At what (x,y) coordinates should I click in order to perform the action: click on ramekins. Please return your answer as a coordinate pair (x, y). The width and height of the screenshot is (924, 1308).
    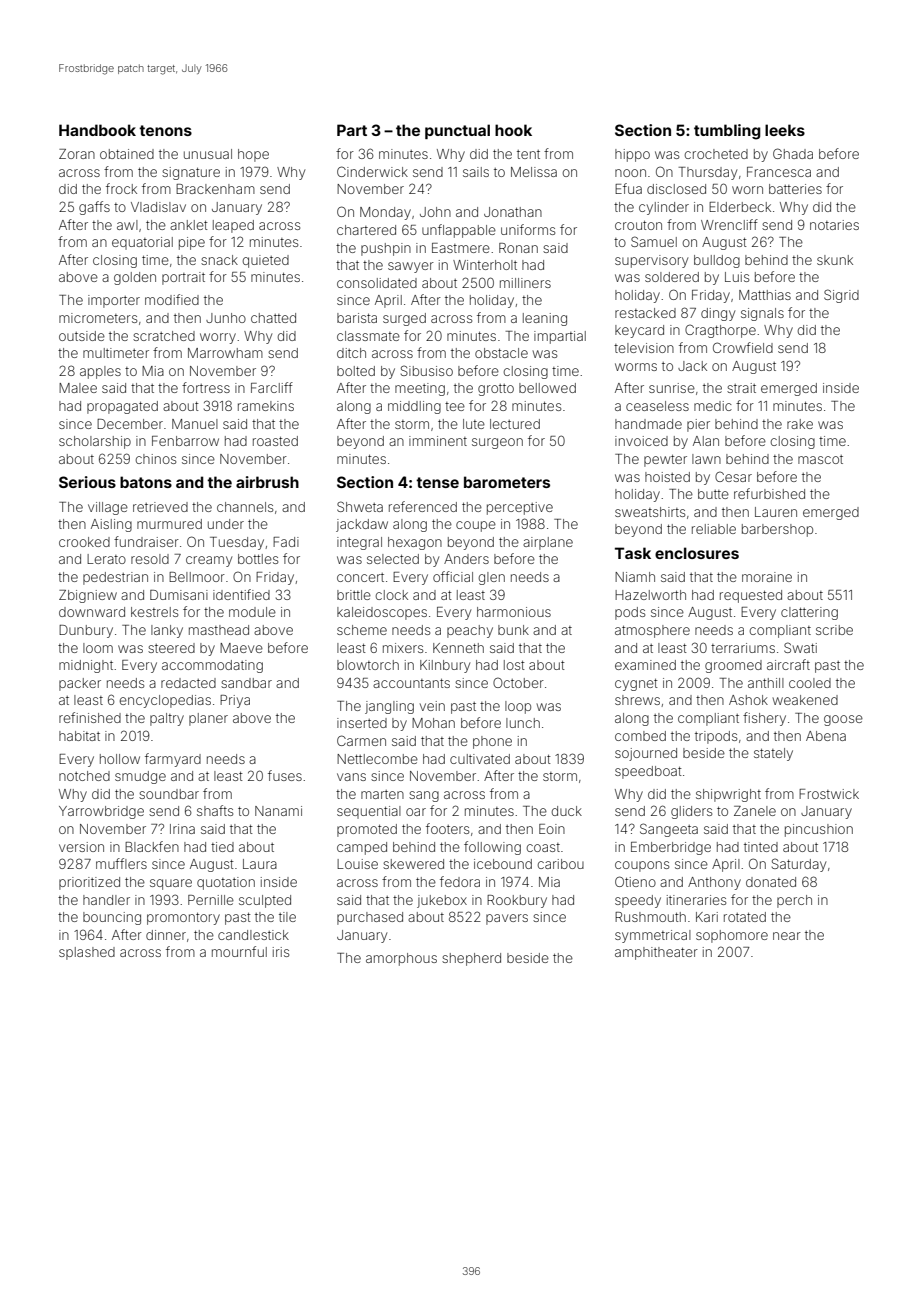
    Looking at the image, I should click on (266, 406).
